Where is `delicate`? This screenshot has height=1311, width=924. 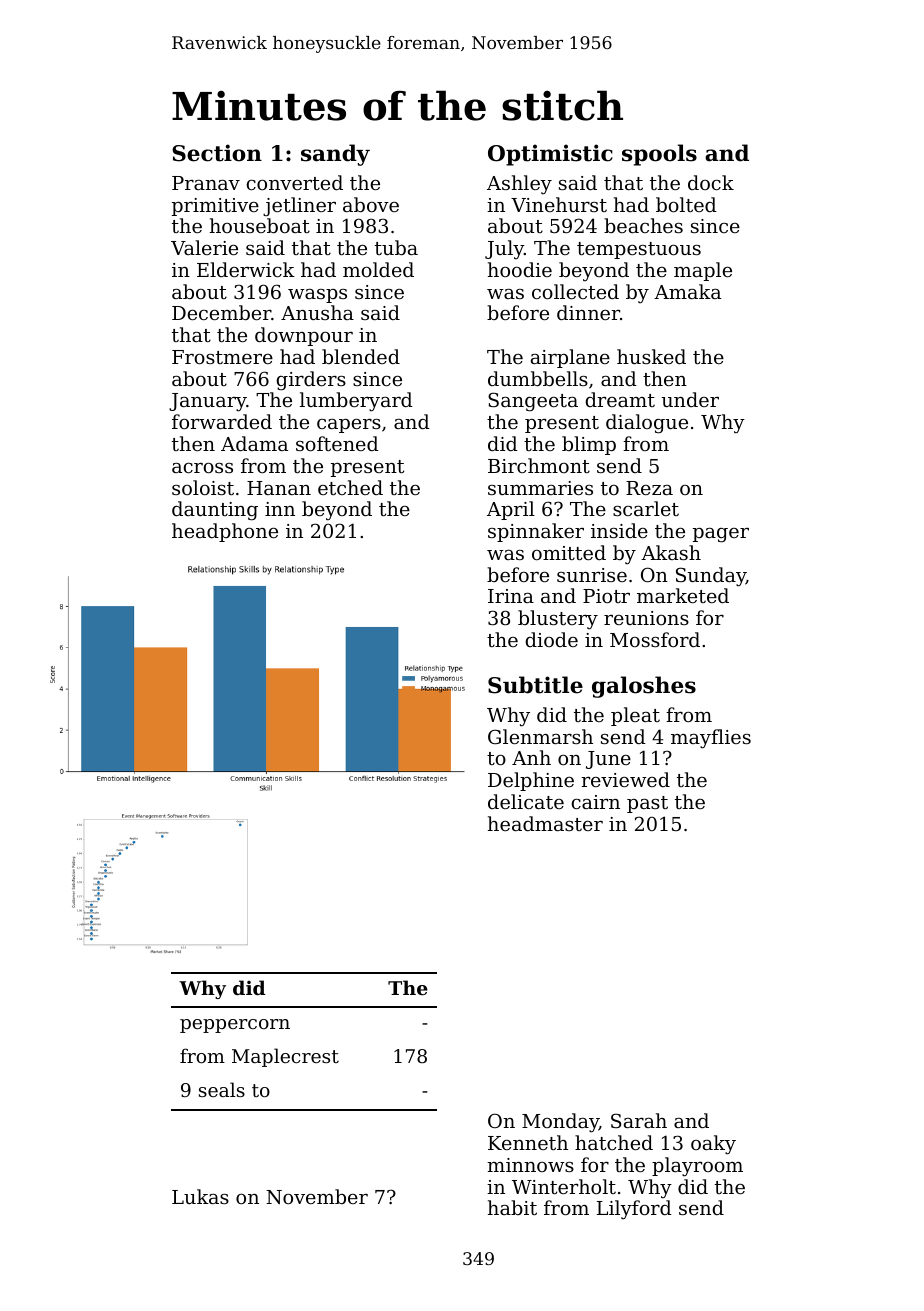 delicate is located at coordinates (526, 801).
